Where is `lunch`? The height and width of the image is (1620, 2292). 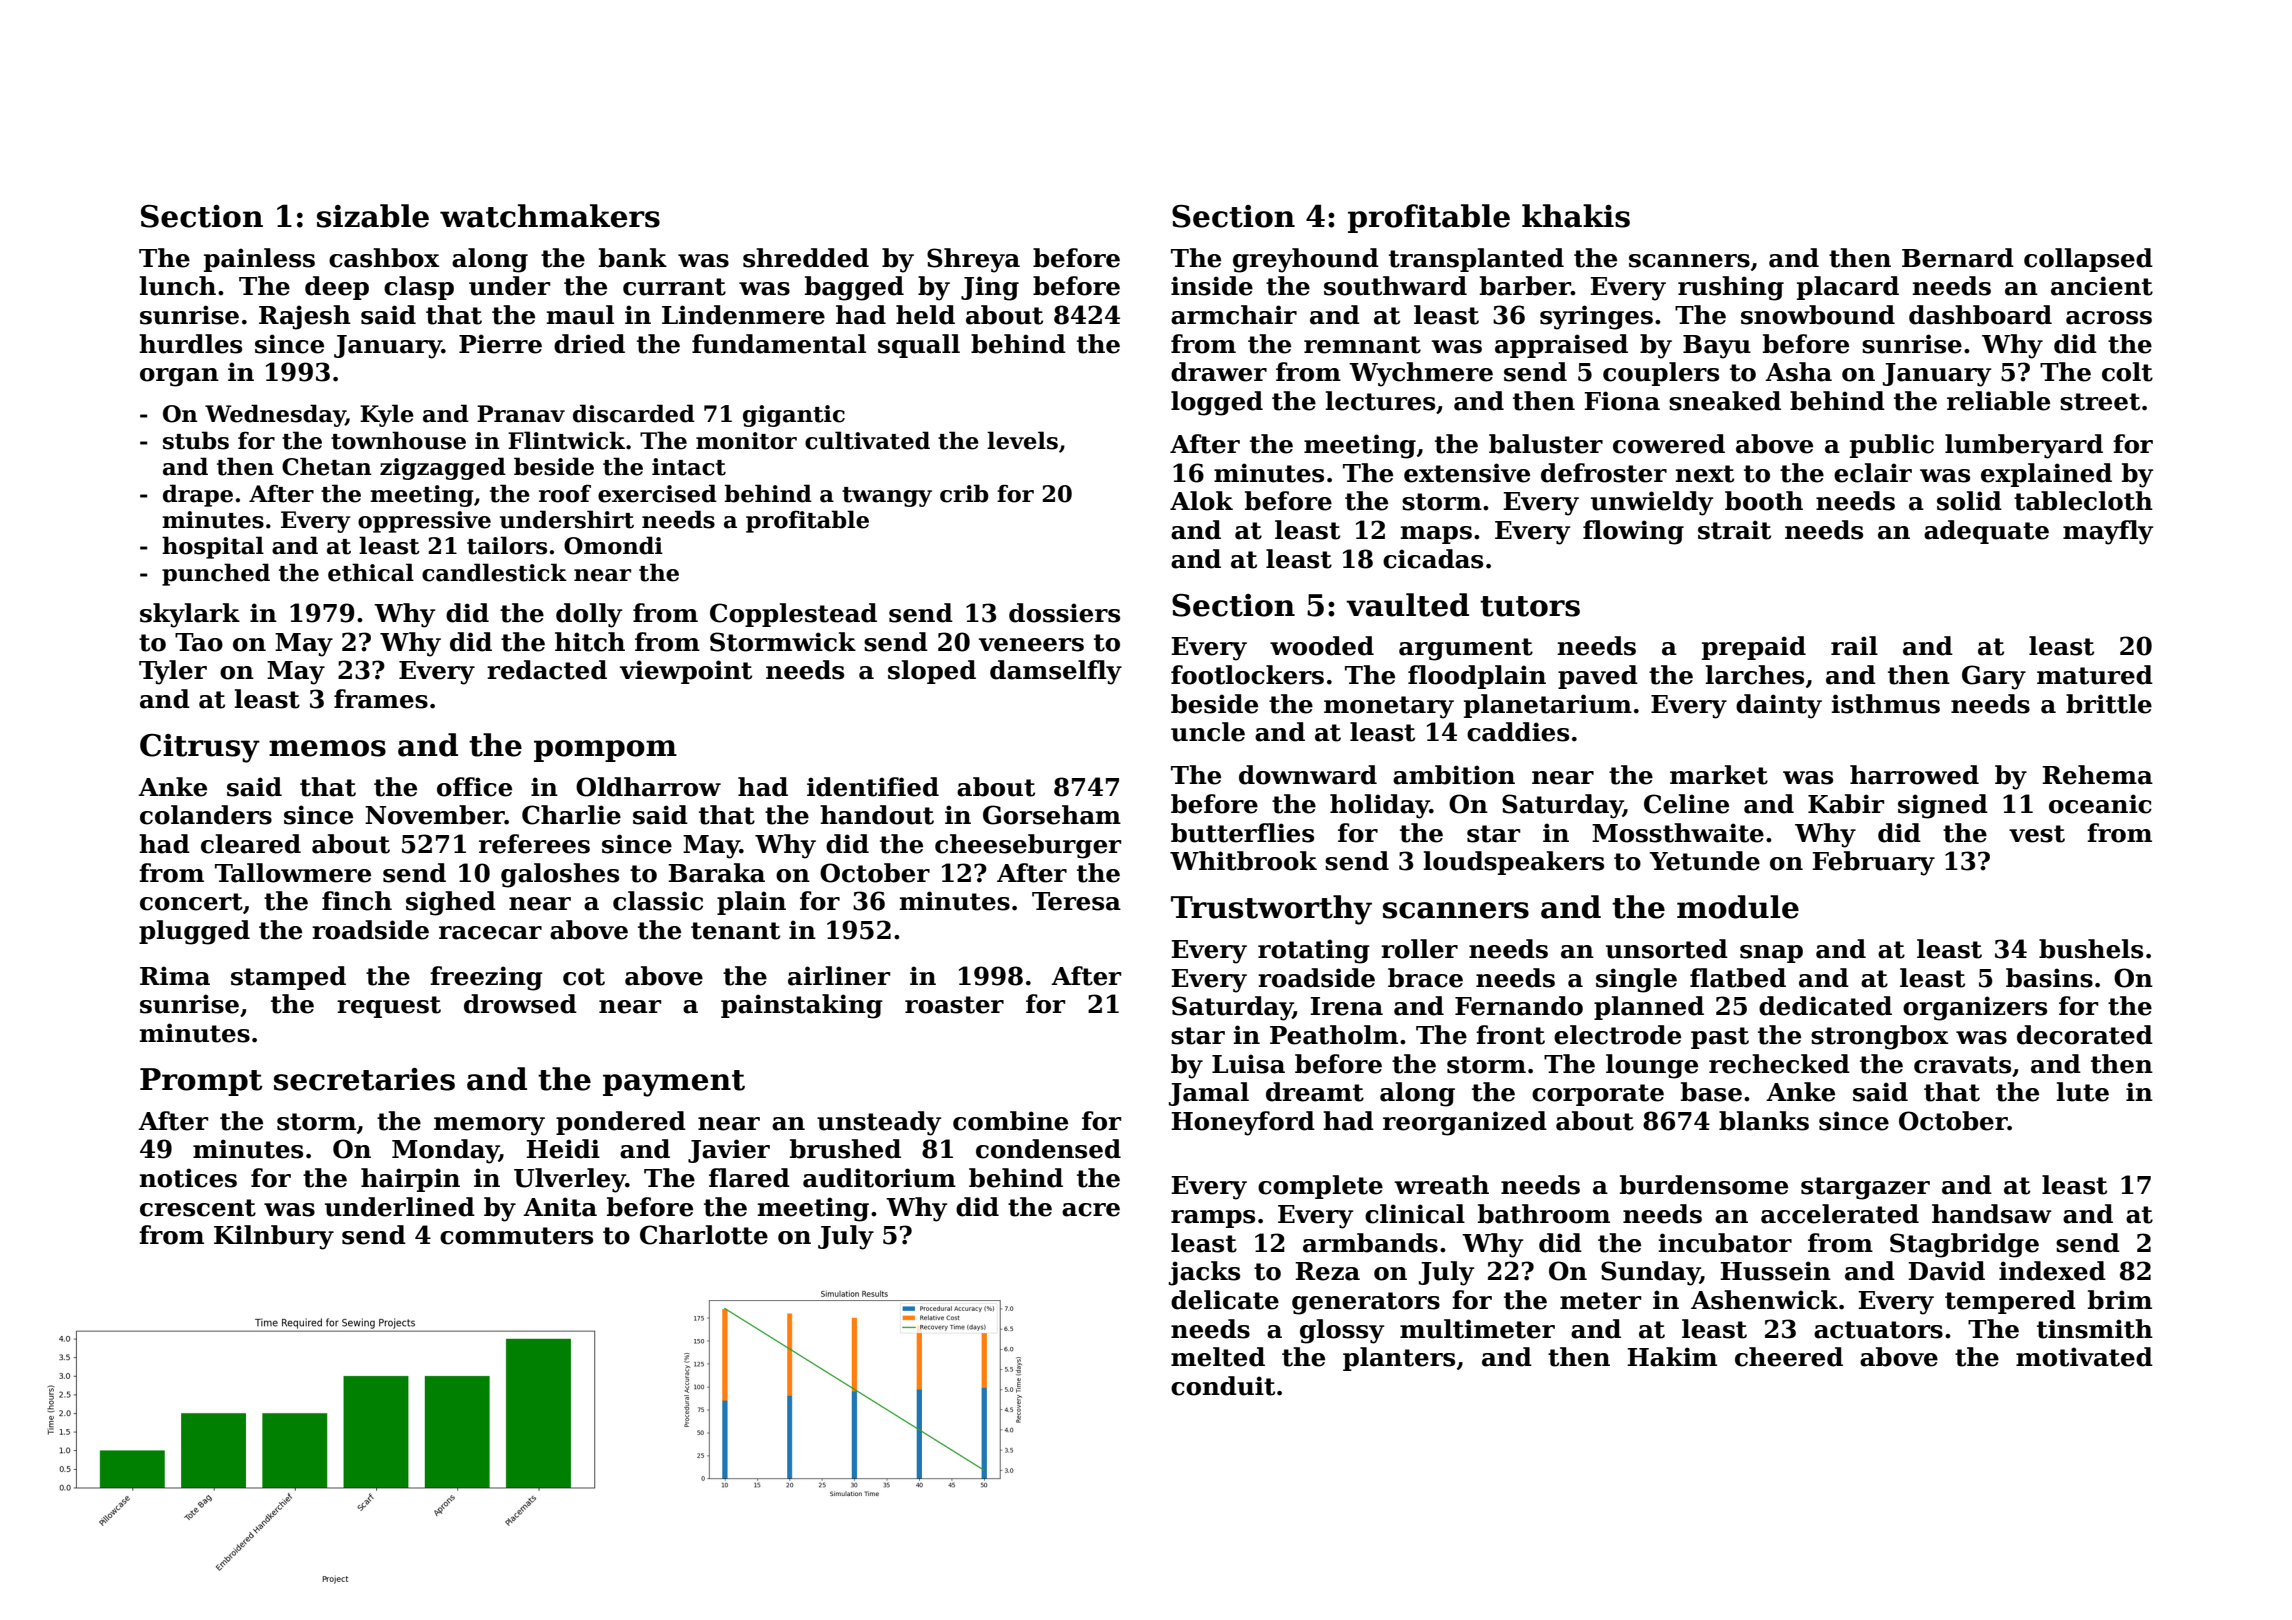 lunch is located at coordinates (177, 286).
